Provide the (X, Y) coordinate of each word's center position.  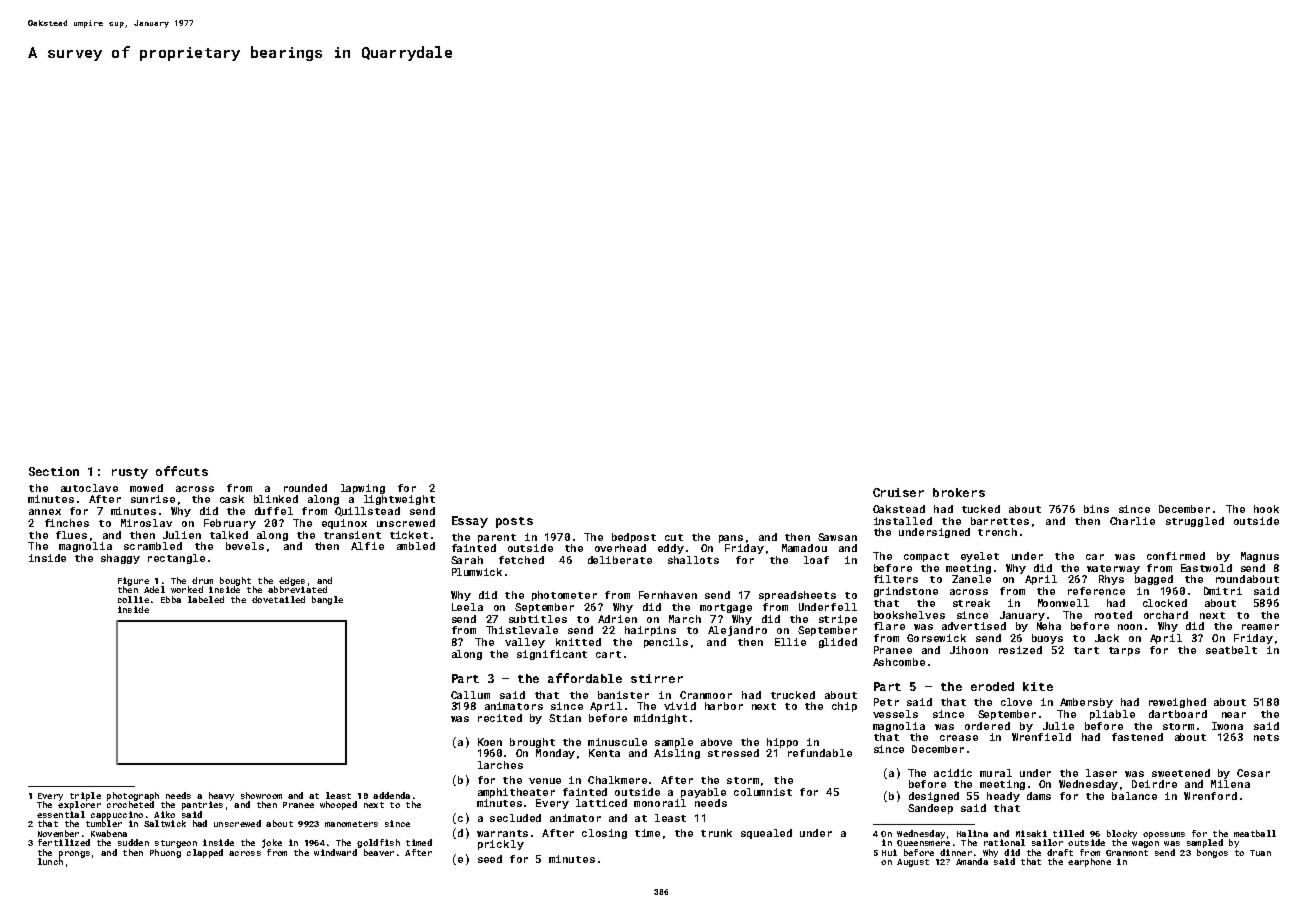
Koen (490, 742)
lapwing (363, 489)
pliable (1112, 715)
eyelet (980, 557)
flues (71, 535)
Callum (470, 695)
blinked (276, 499)
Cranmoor (706, 695)
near (1234, 715)
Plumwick (477, 572)
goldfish (378, 843)
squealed (766, 834)
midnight (660, 719)
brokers (959, 492)
